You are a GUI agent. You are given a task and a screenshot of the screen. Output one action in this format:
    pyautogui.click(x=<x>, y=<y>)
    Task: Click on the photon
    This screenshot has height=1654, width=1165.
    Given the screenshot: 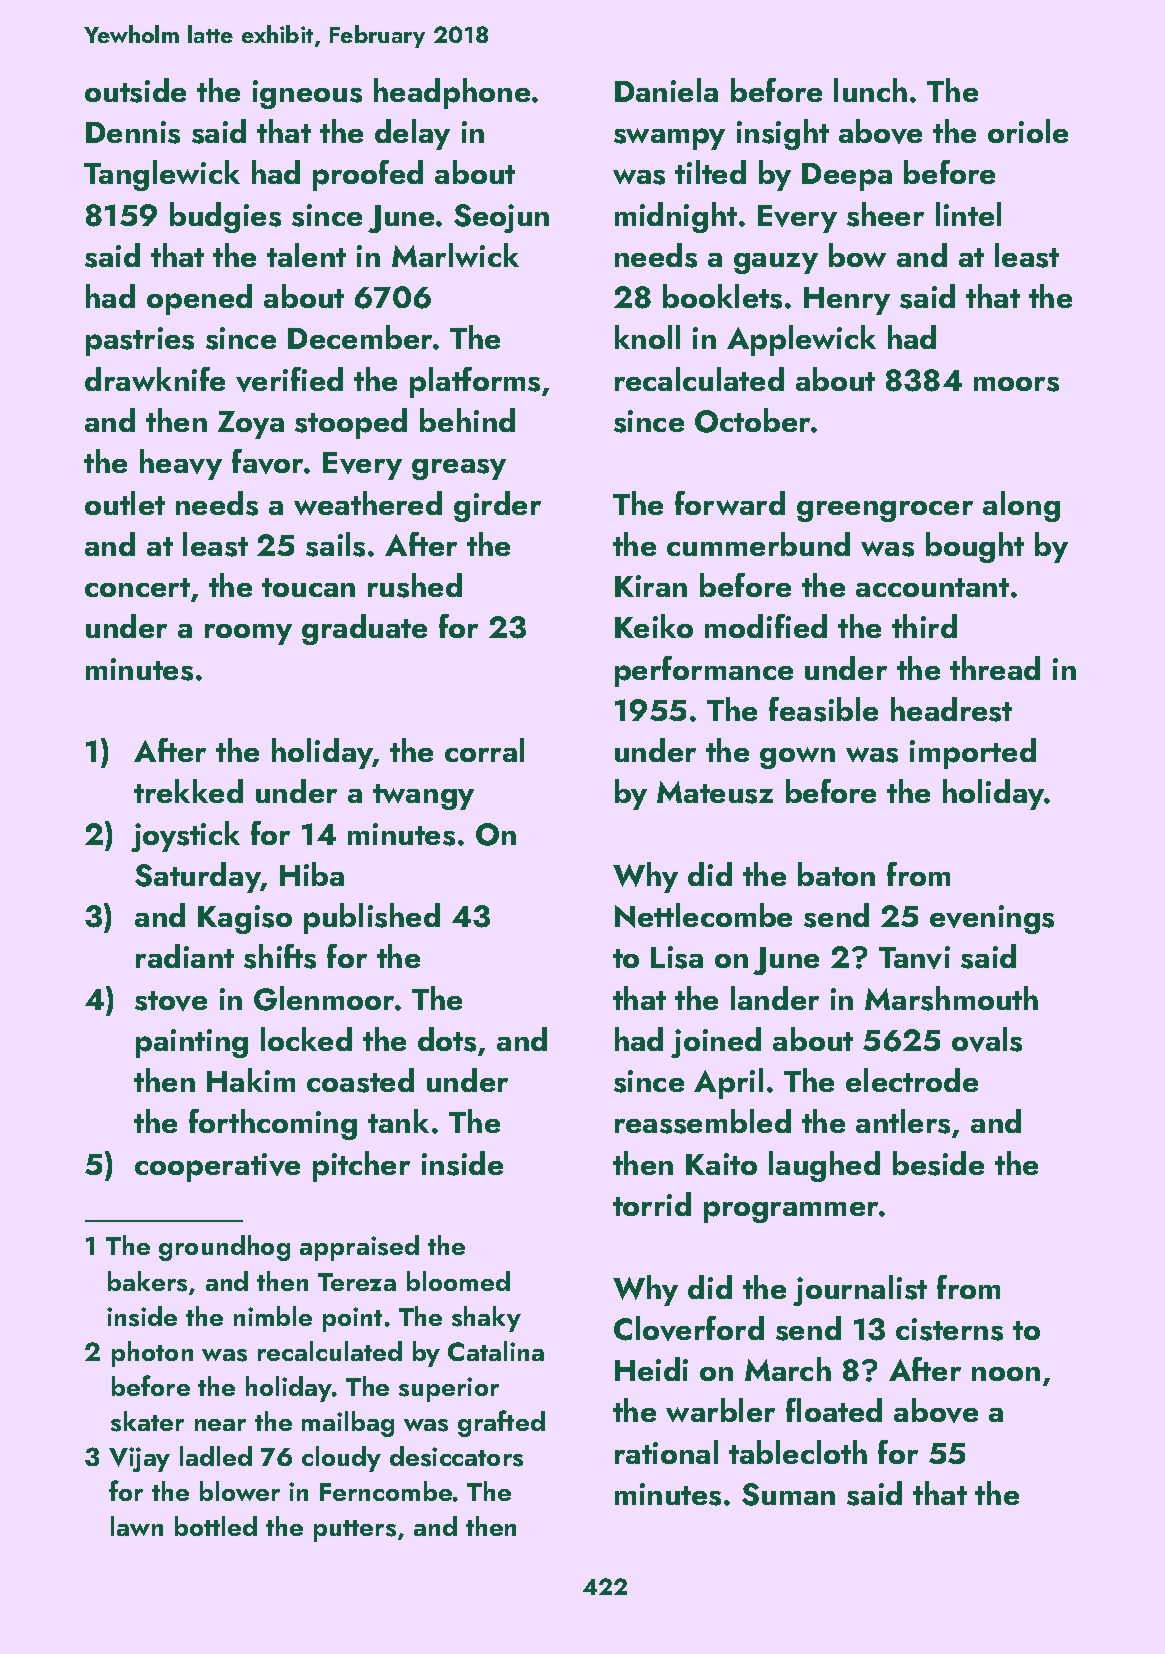 What is the action you would take?
    pyautogui.click(x=152, y=1354)
